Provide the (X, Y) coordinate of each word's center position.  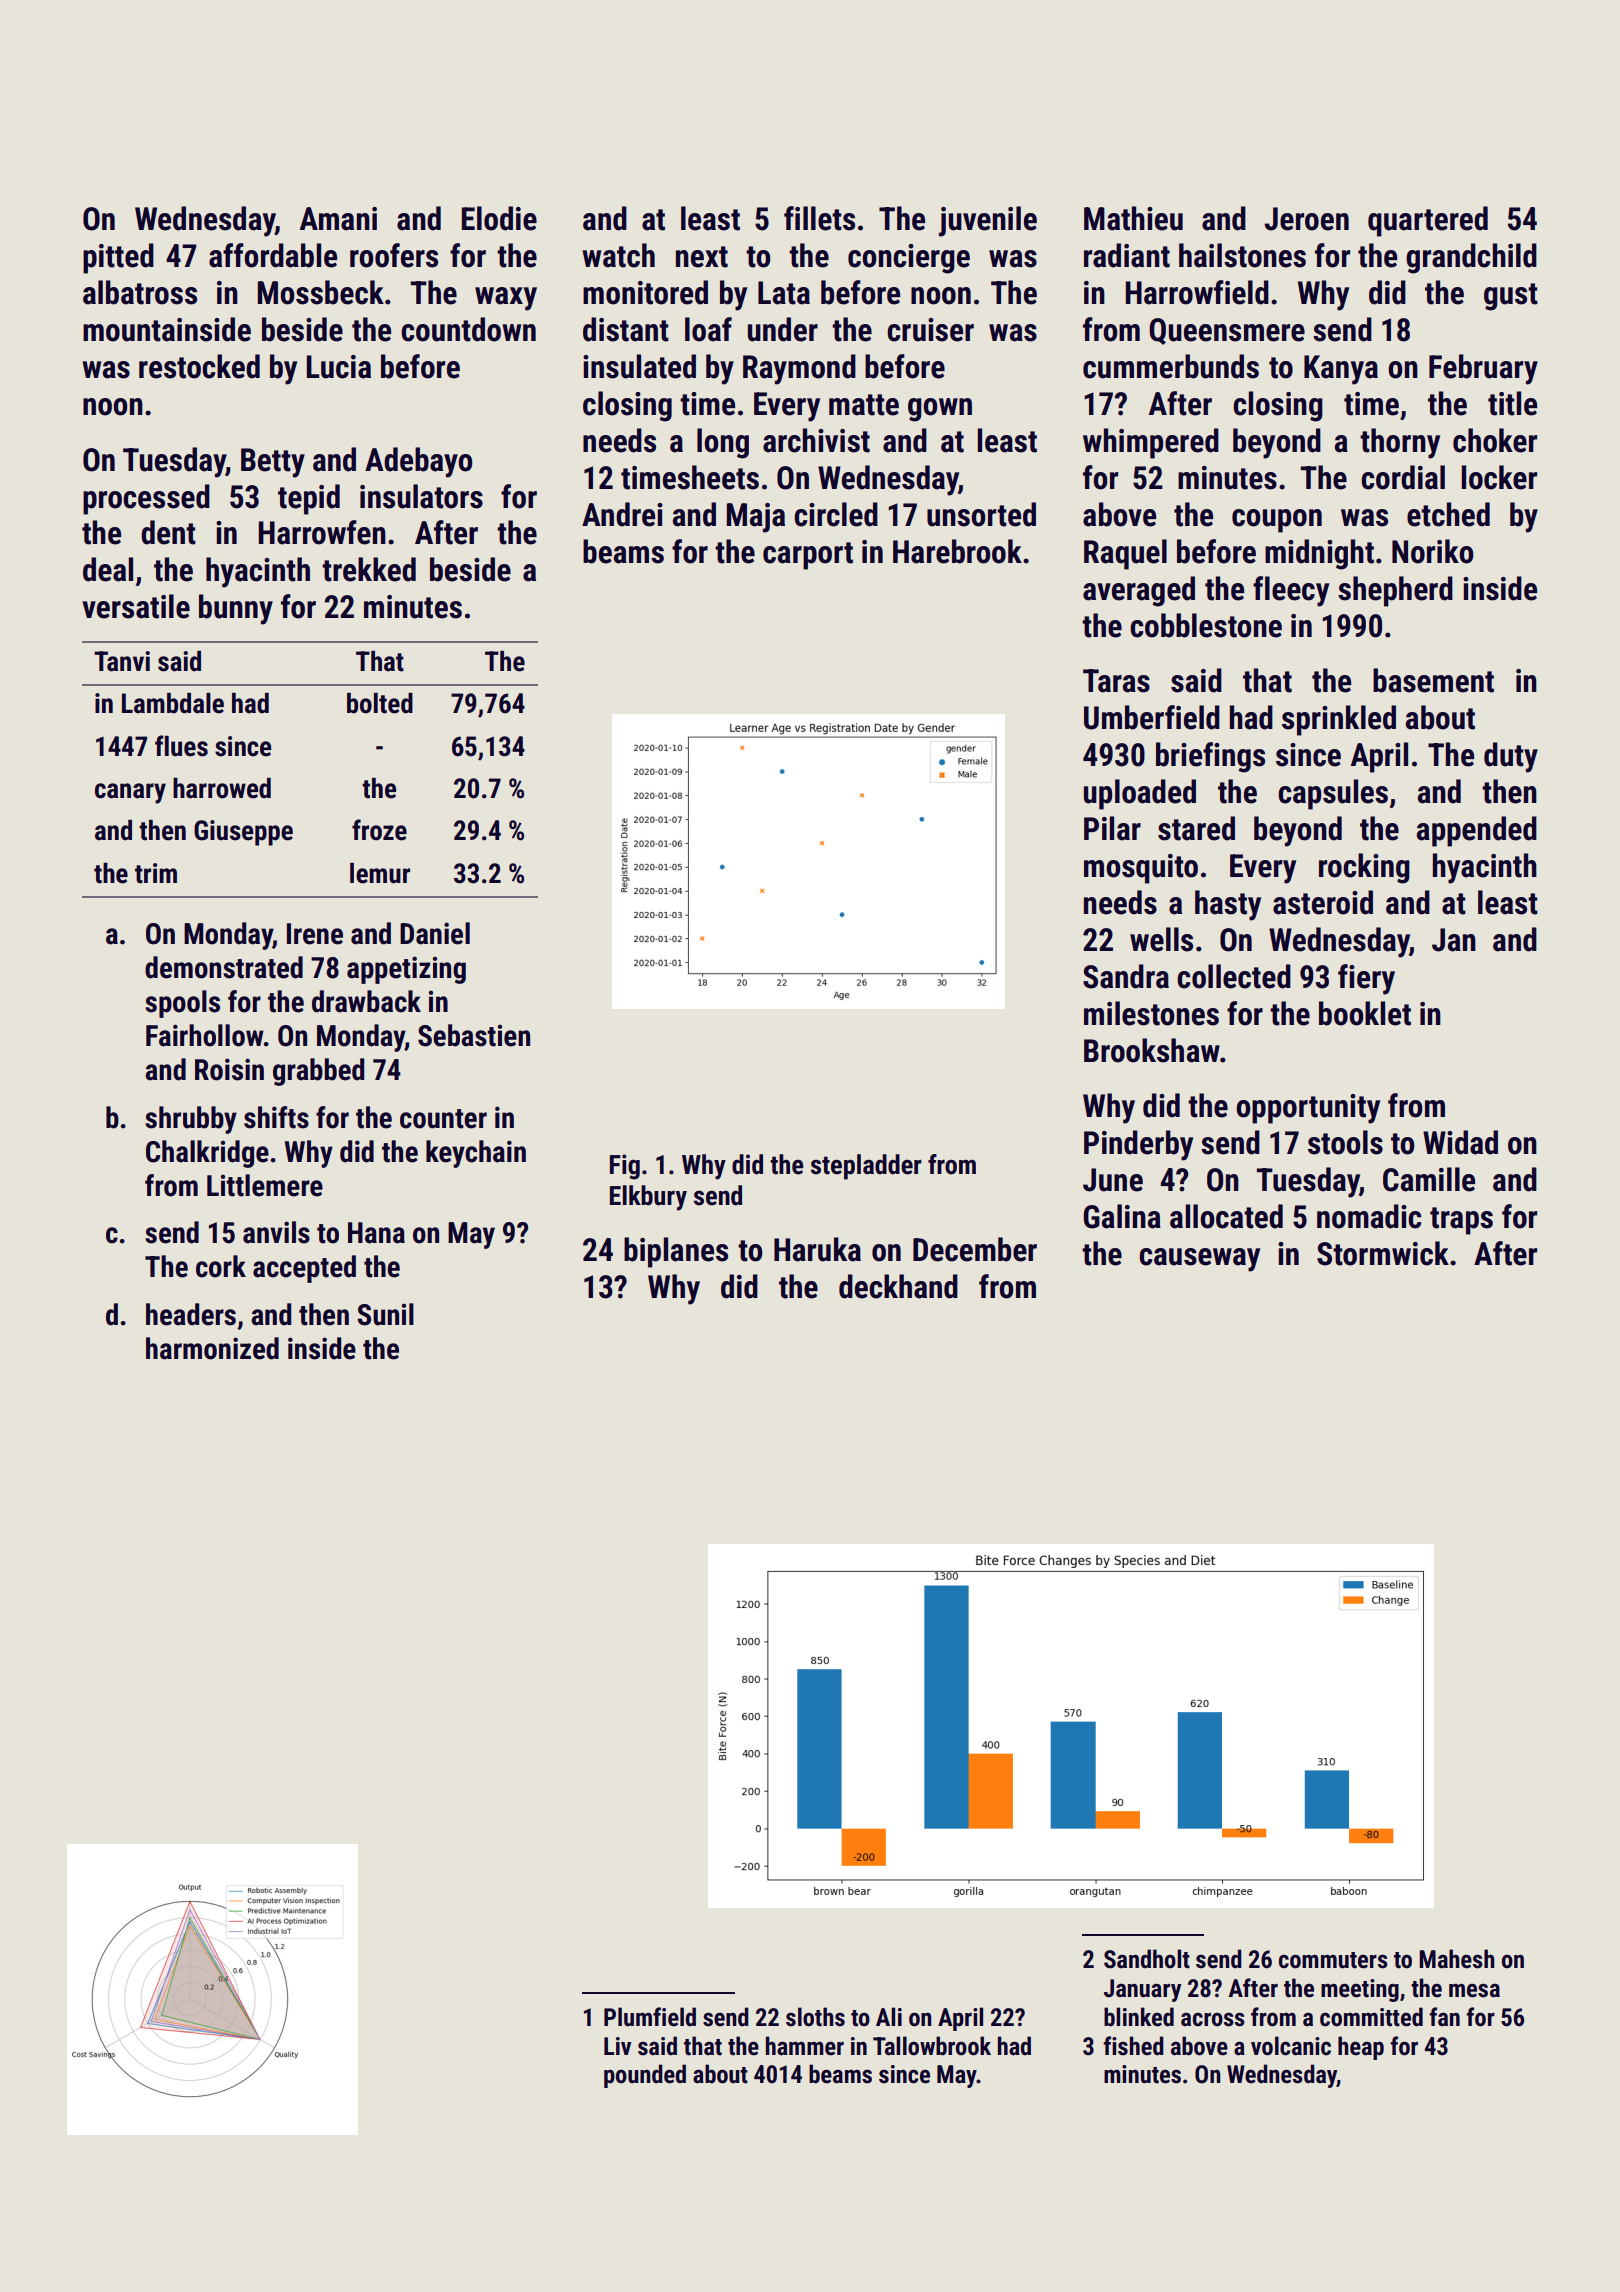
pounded (645, 2076)
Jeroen (1306, 219)
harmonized (212, 1348)
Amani (338, 219)
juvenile (988, 221)
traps (1461, 1221)
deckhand (898, 1286)
